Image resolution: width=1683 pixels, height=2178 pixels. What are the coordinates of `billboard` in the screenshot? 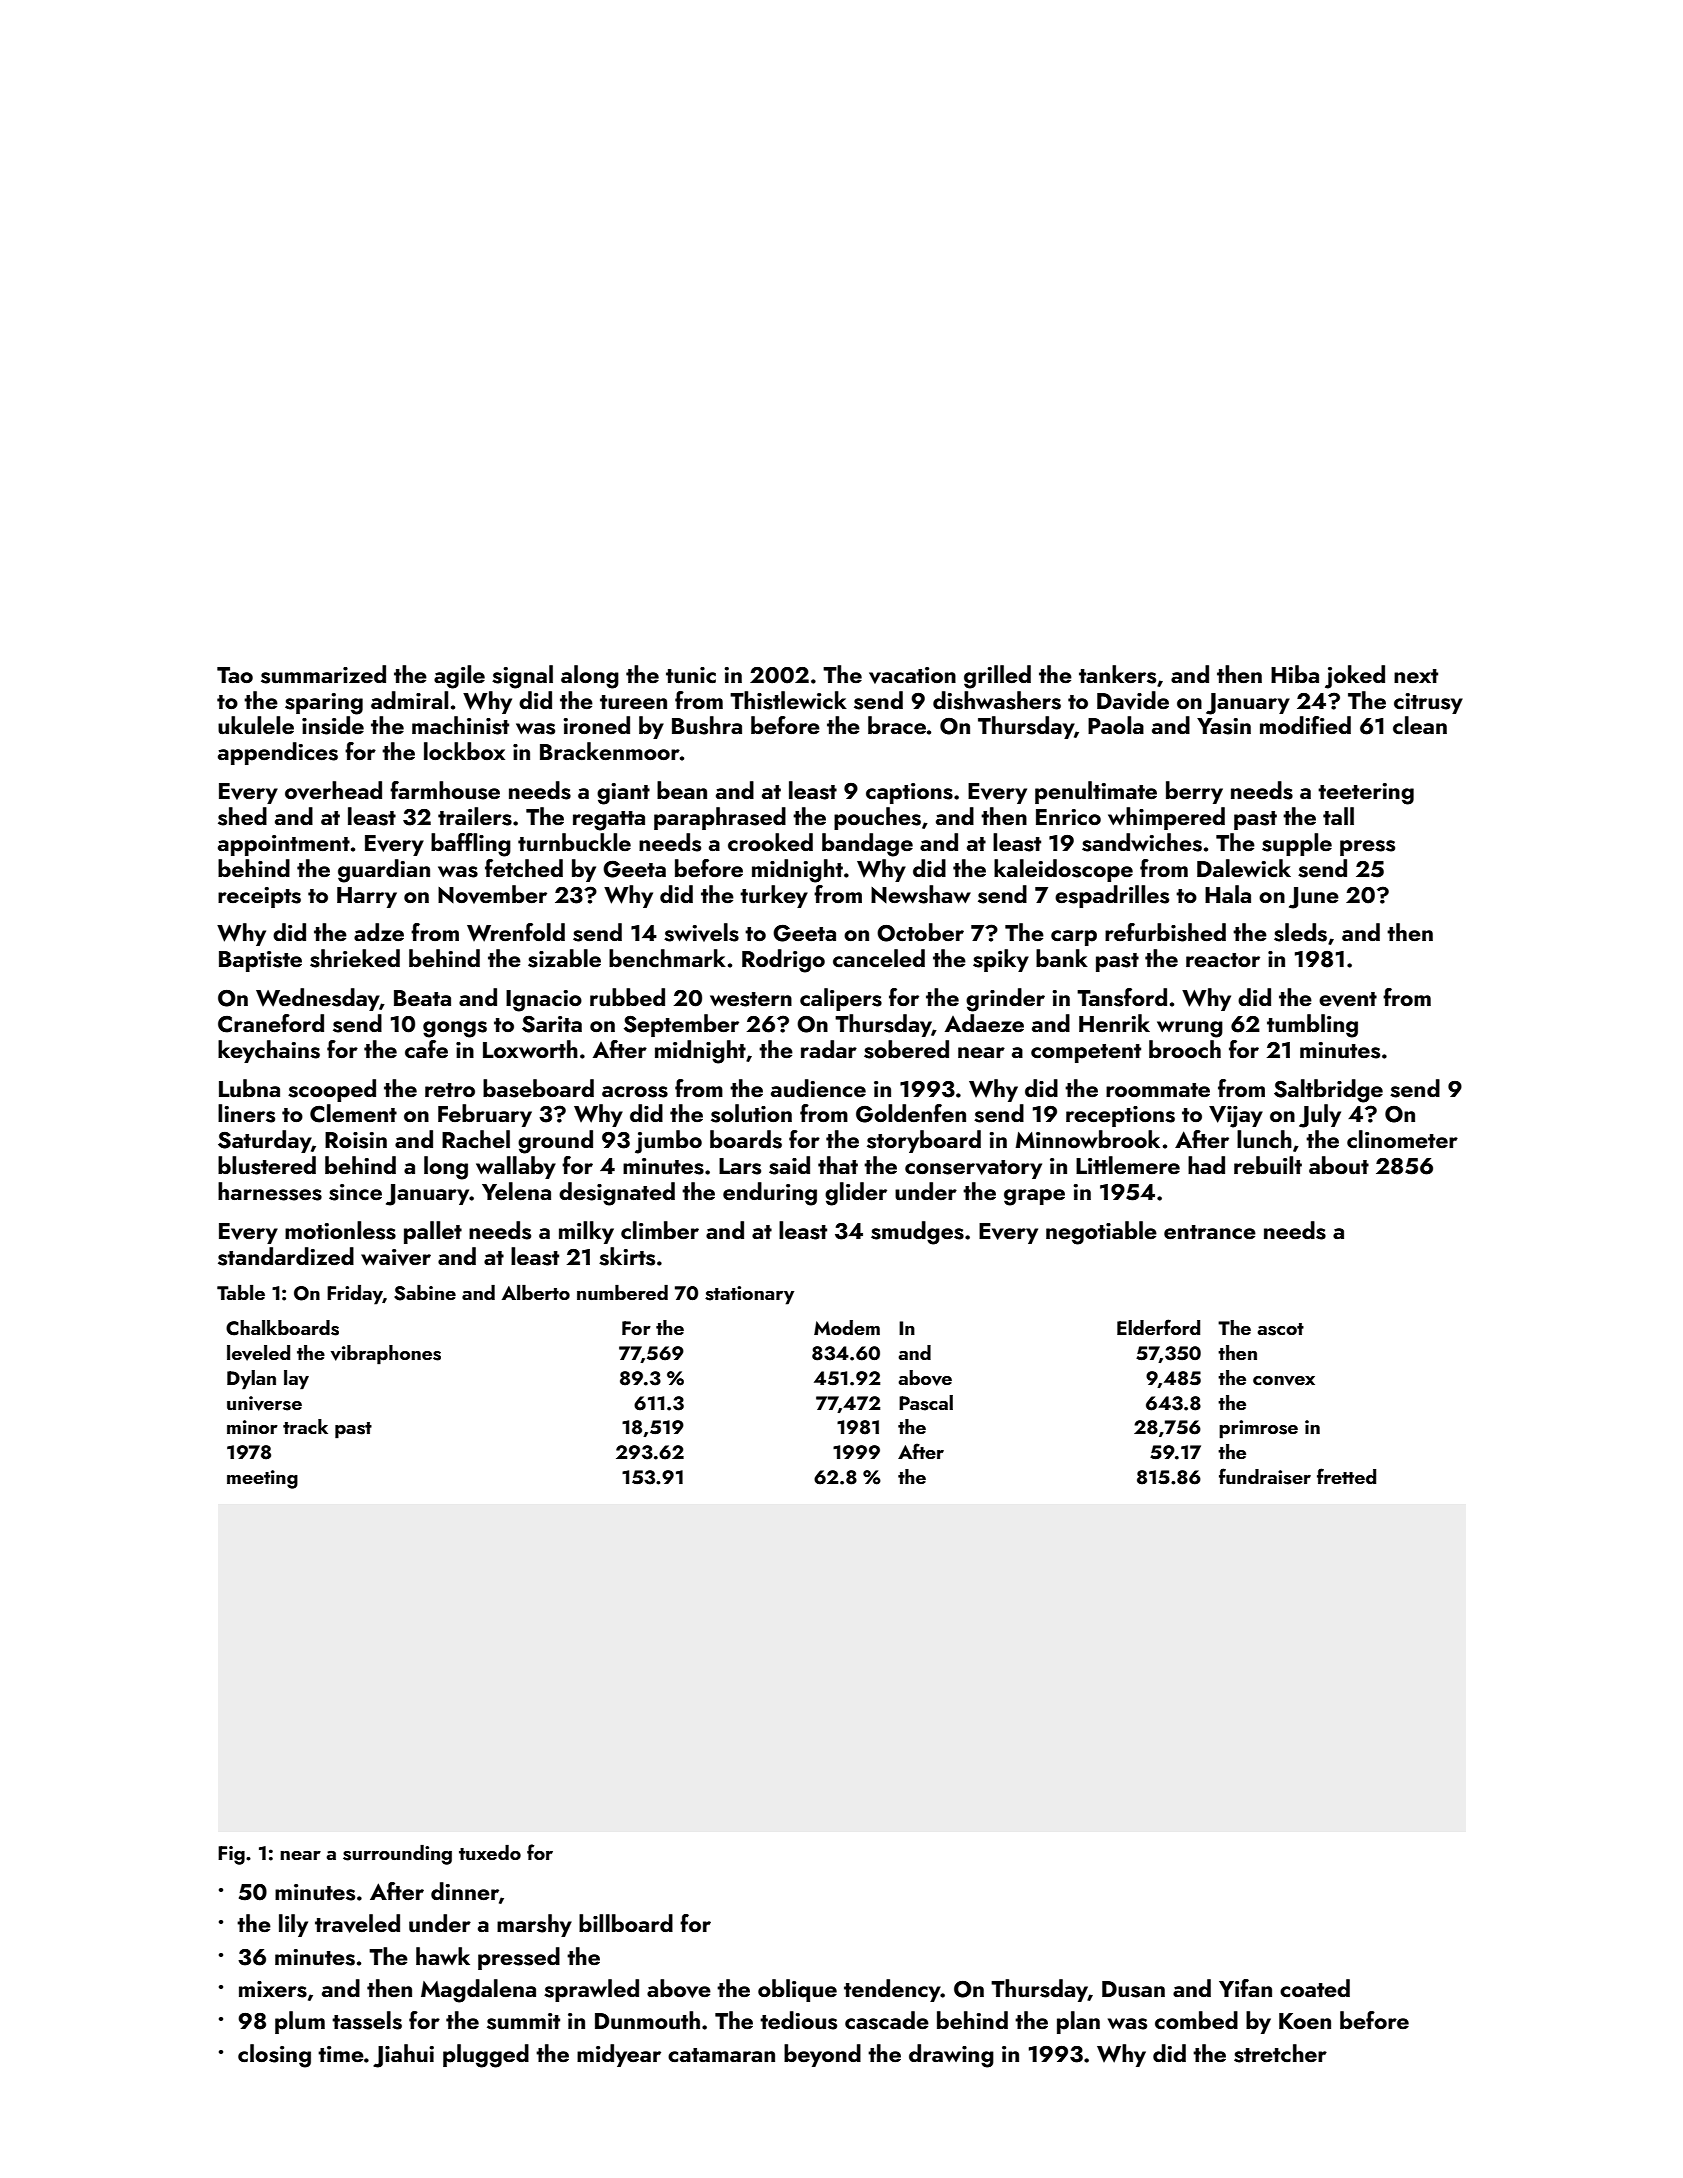 It's located at (626, 1923).
